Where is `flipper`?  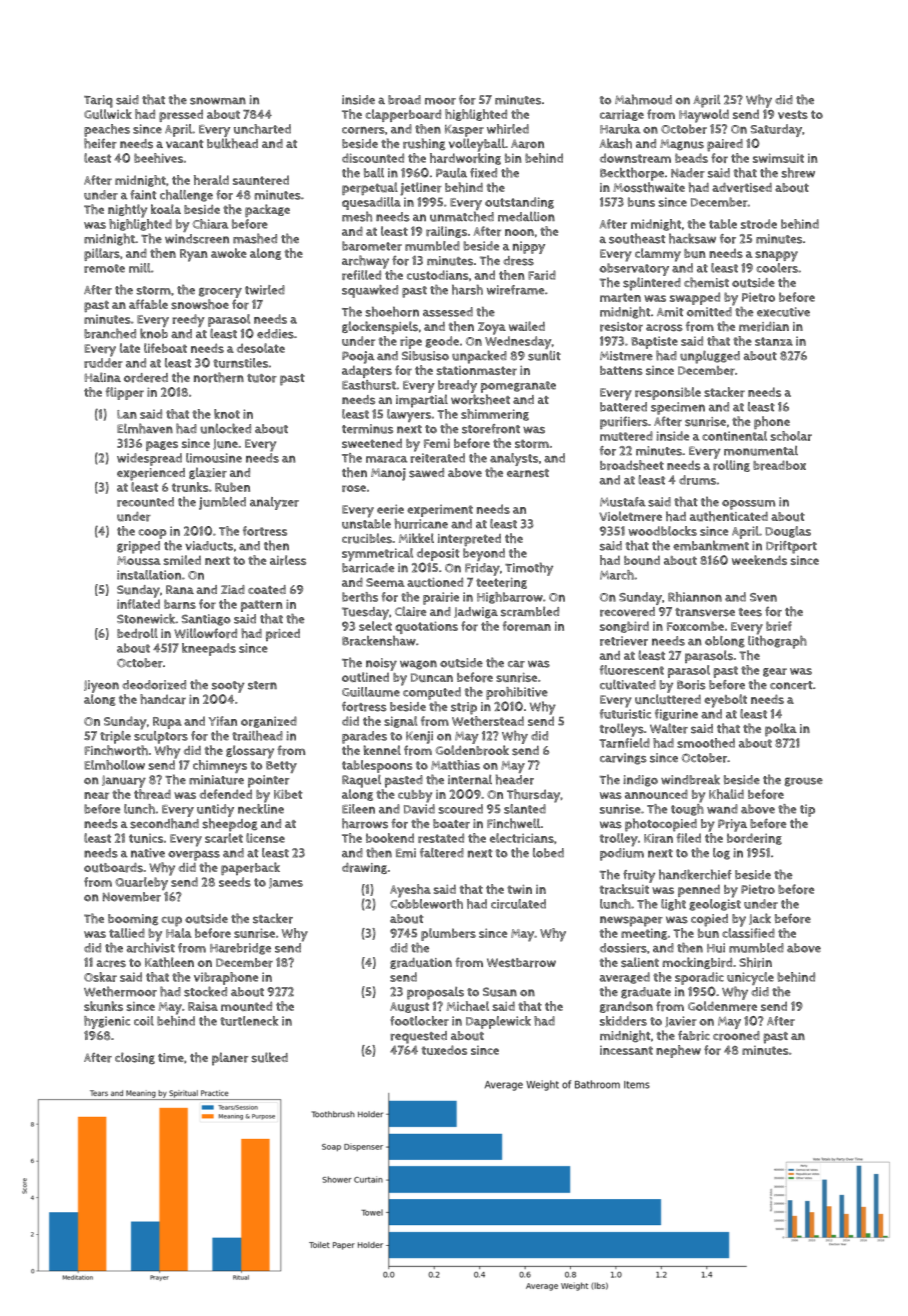 flipper is located at coordinates (125, 393).
